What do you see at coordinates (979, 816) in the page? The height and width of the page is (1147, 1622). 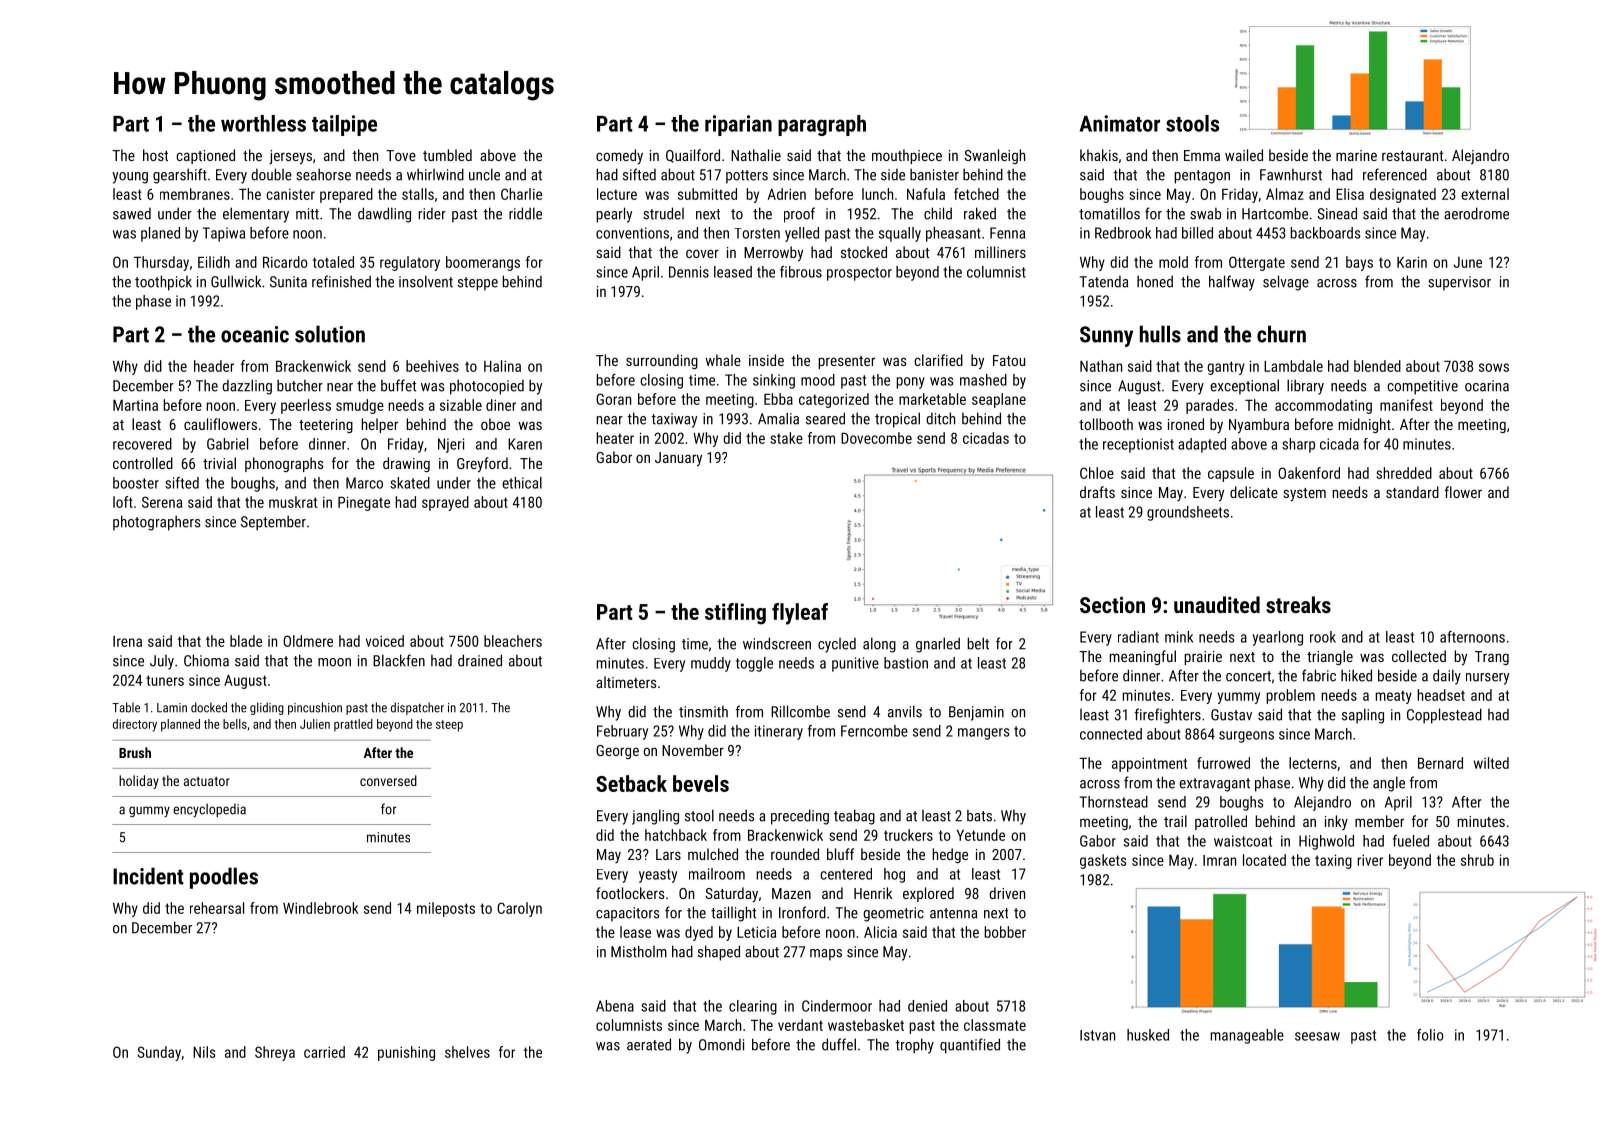 I see `bats` at bounding box center [979, 816].
